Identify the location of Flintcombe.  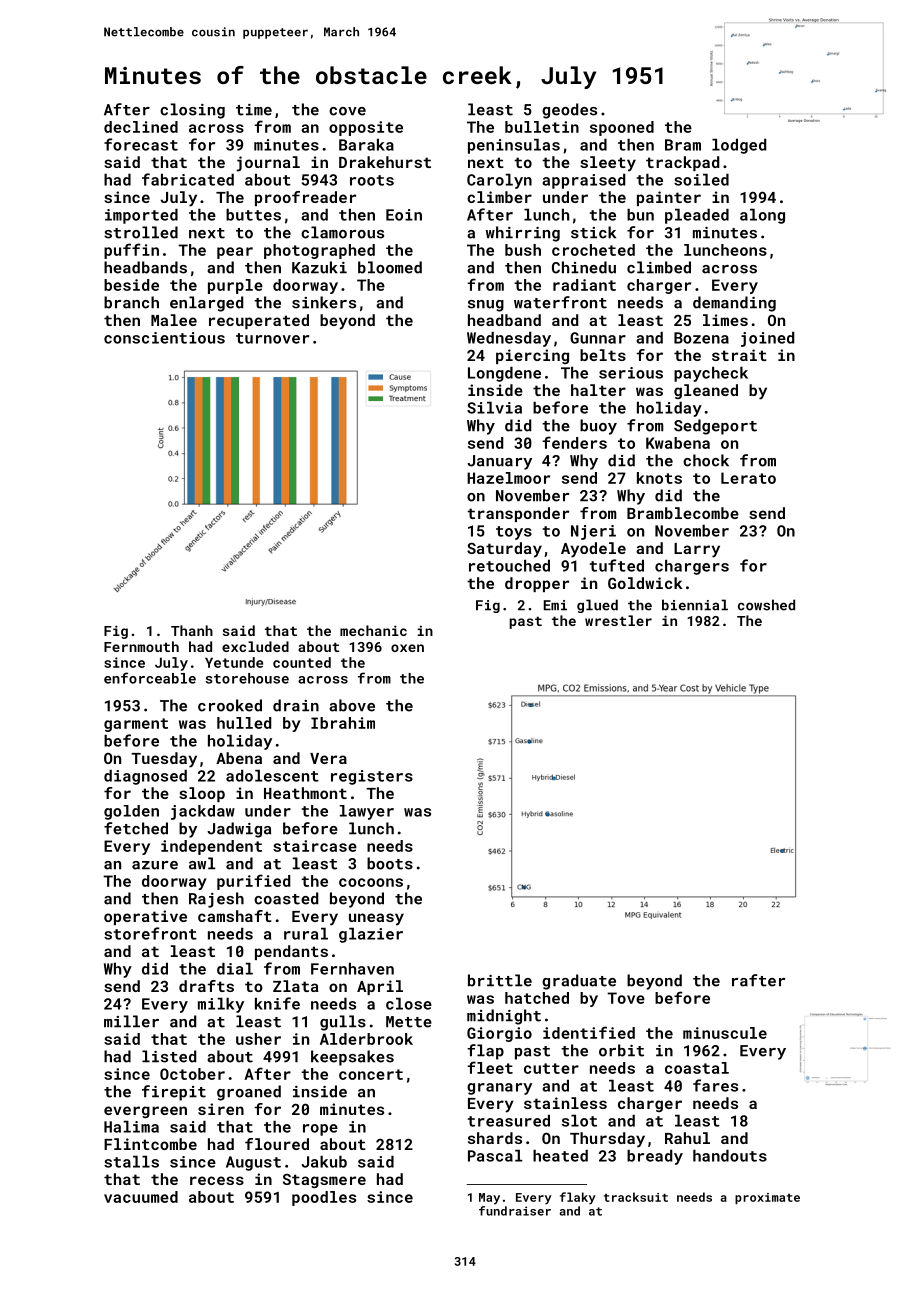
(150, 1144).
